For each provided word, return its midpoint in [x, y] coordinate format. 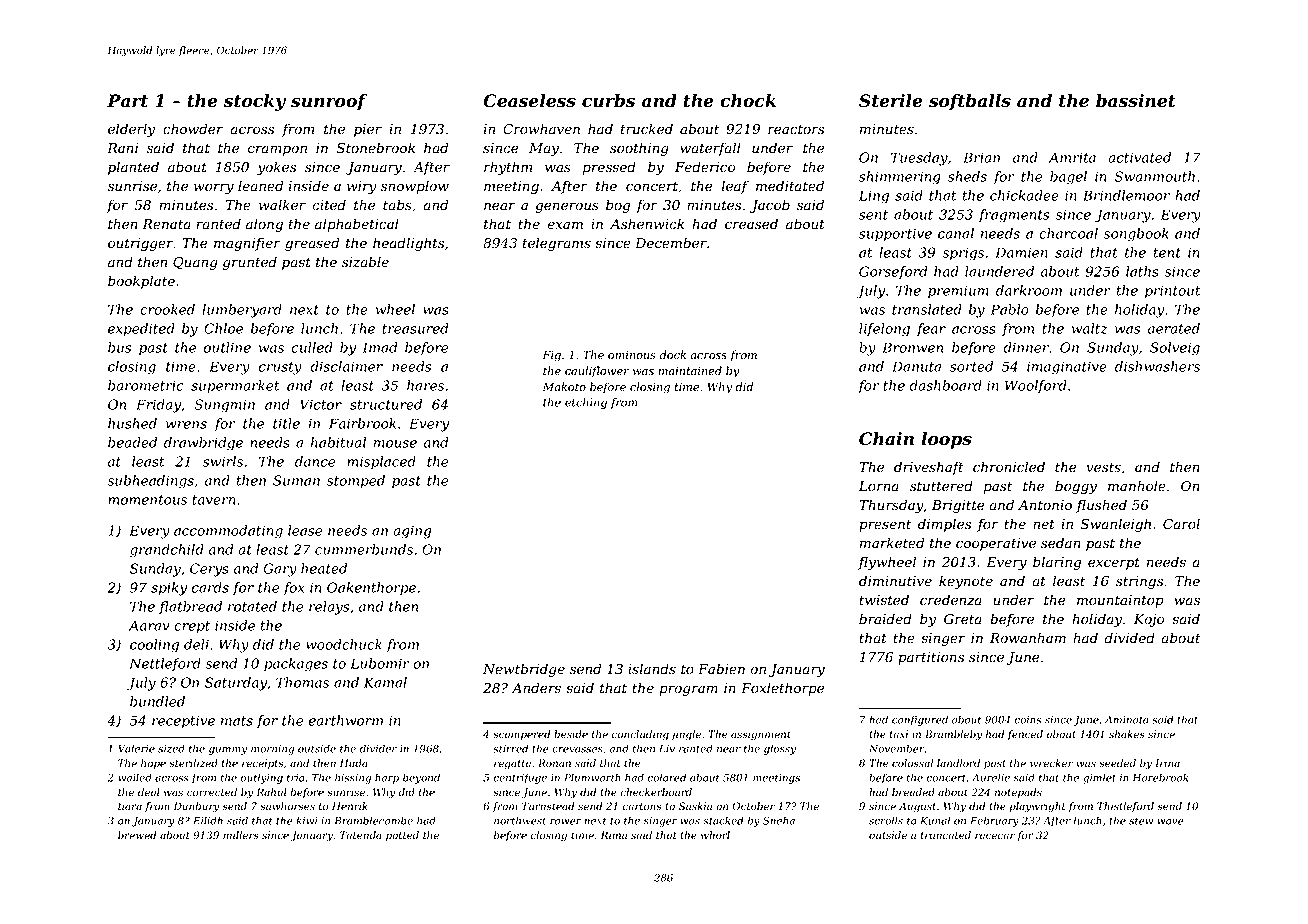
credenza [951, 600]
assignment [761, 735]
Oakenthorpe [371, 589]
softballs [970, 102]
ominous [632, 355]
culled [312, 347]
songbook [1136, 235]
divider [378, 748]
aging [412, 532]
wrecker [1051, 763]
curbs [608, 101]
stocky [255, 102]
